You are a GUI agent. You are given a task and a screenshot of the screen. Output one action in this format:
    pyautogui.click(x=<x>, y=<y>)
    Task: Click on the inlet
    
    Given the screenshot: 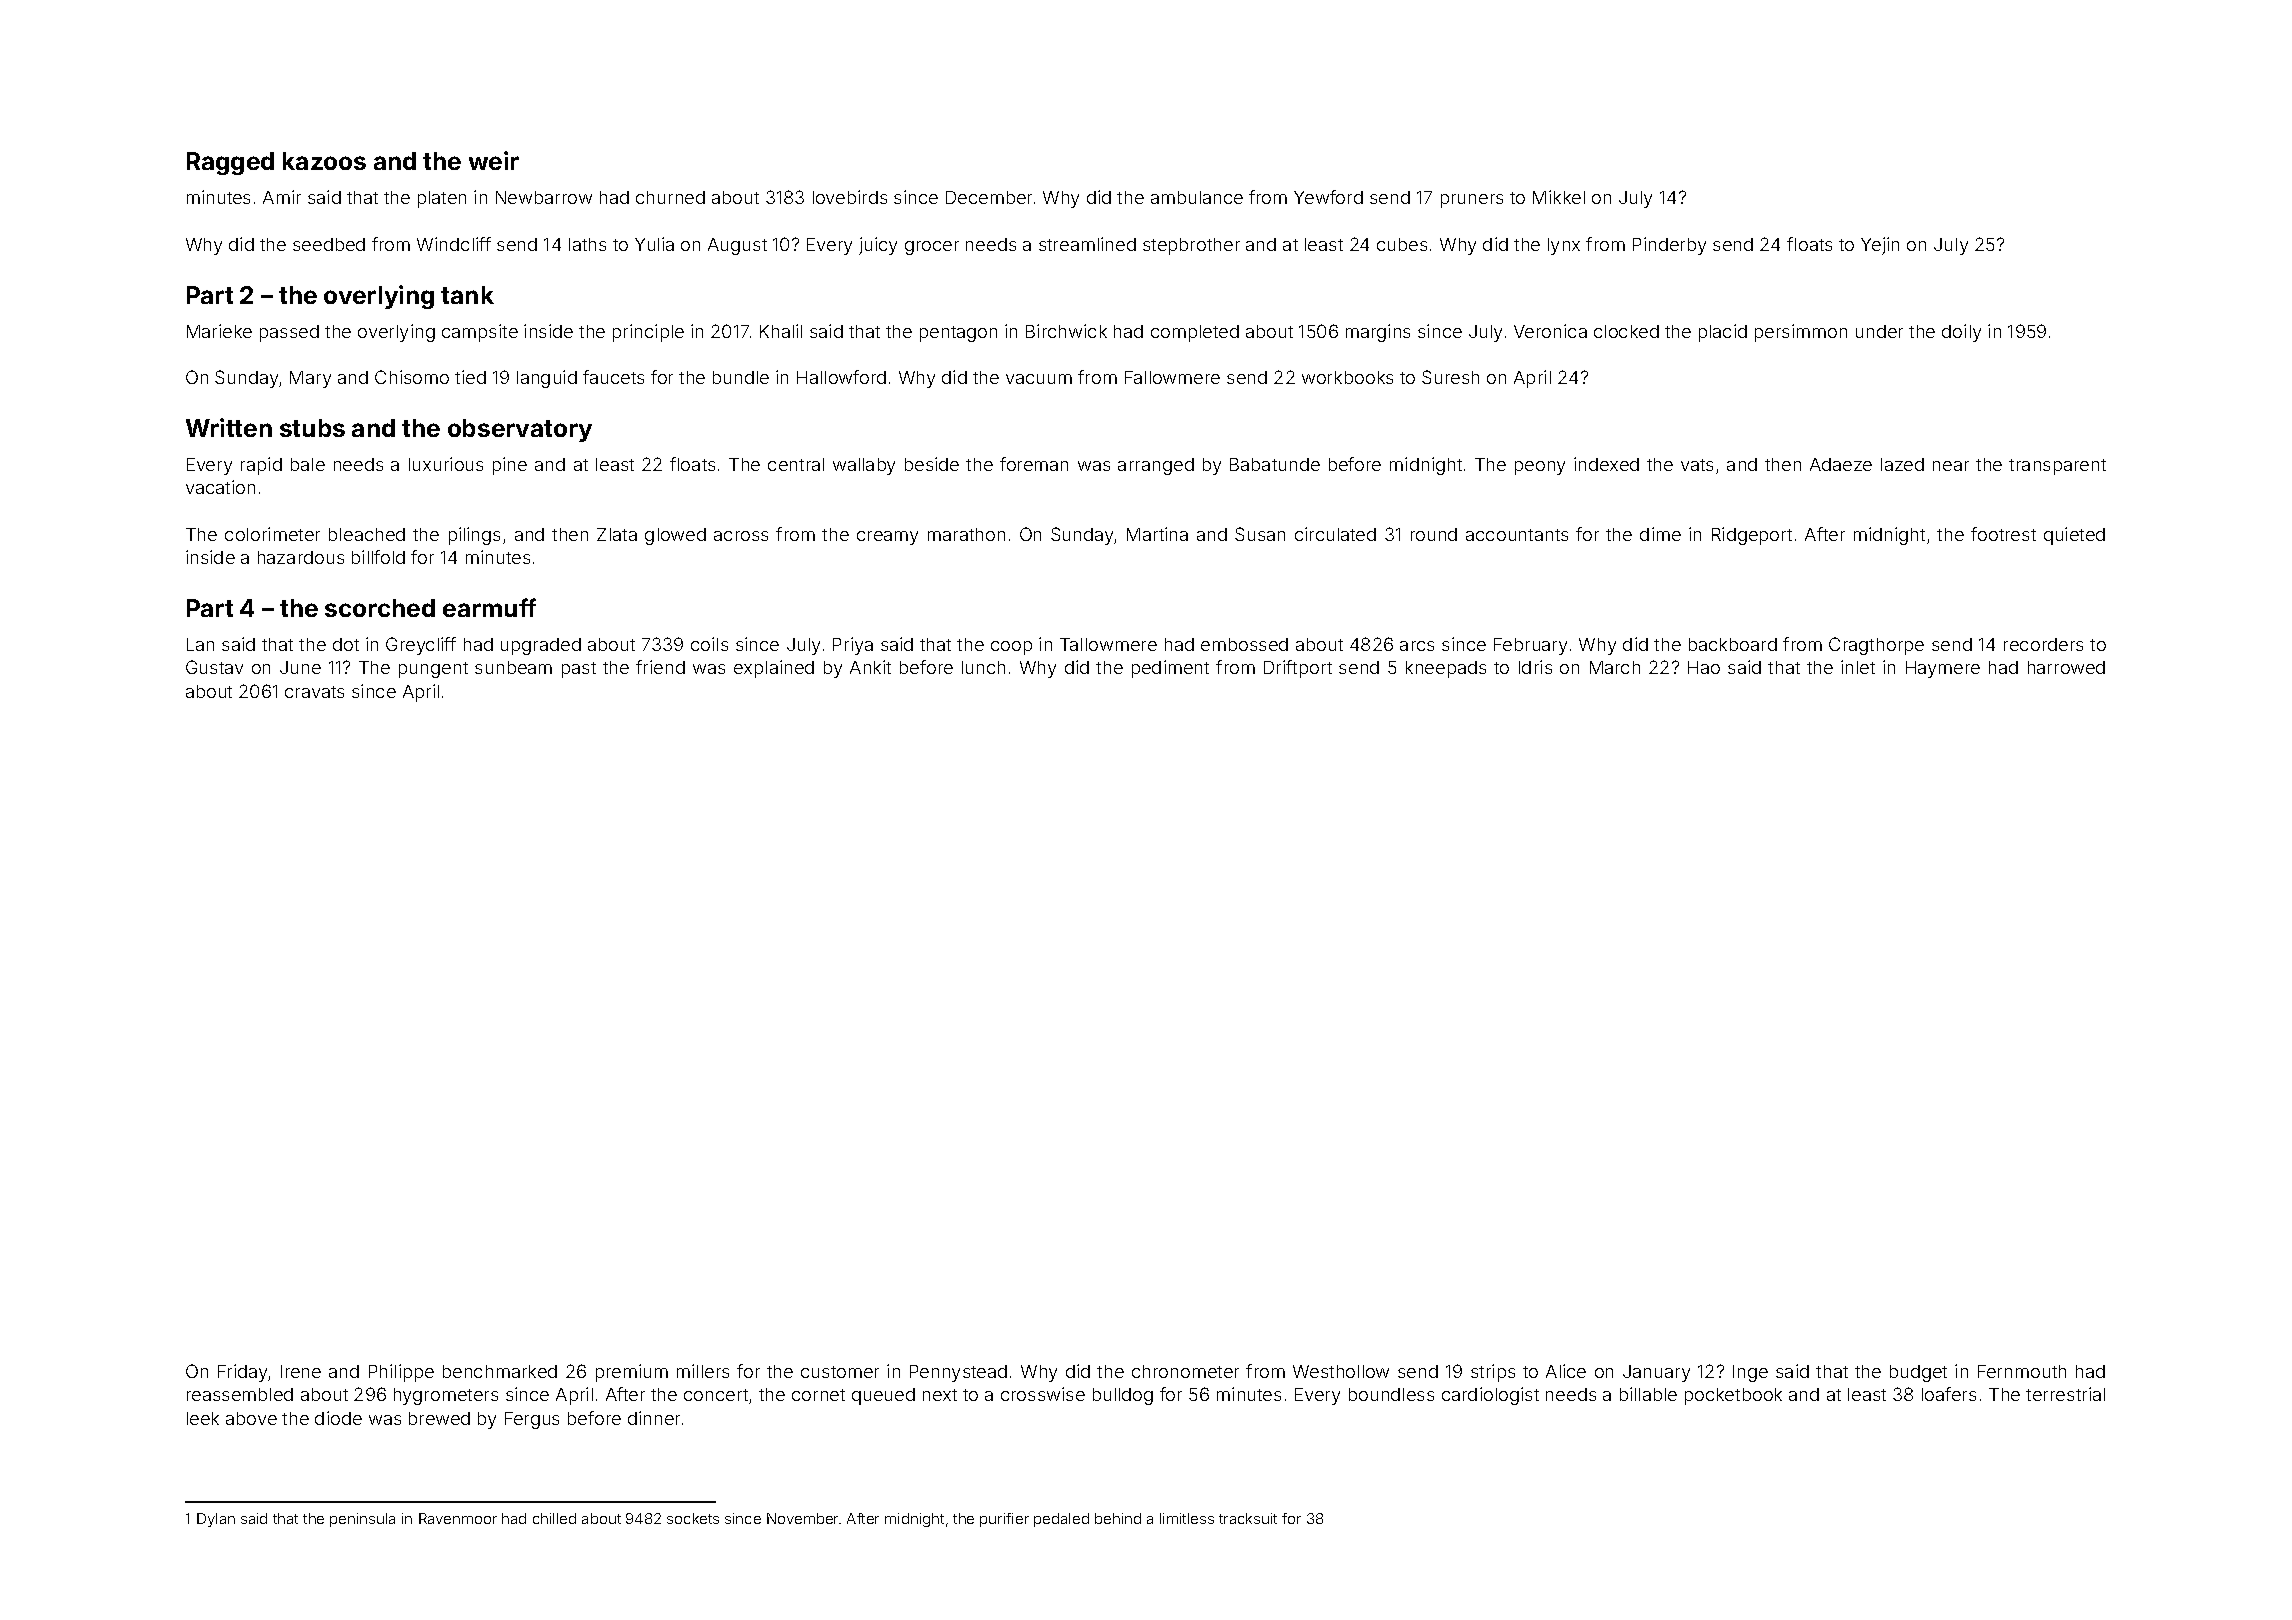 What is the action you would take?
    pyautogui.click(x=1858, y=667)
